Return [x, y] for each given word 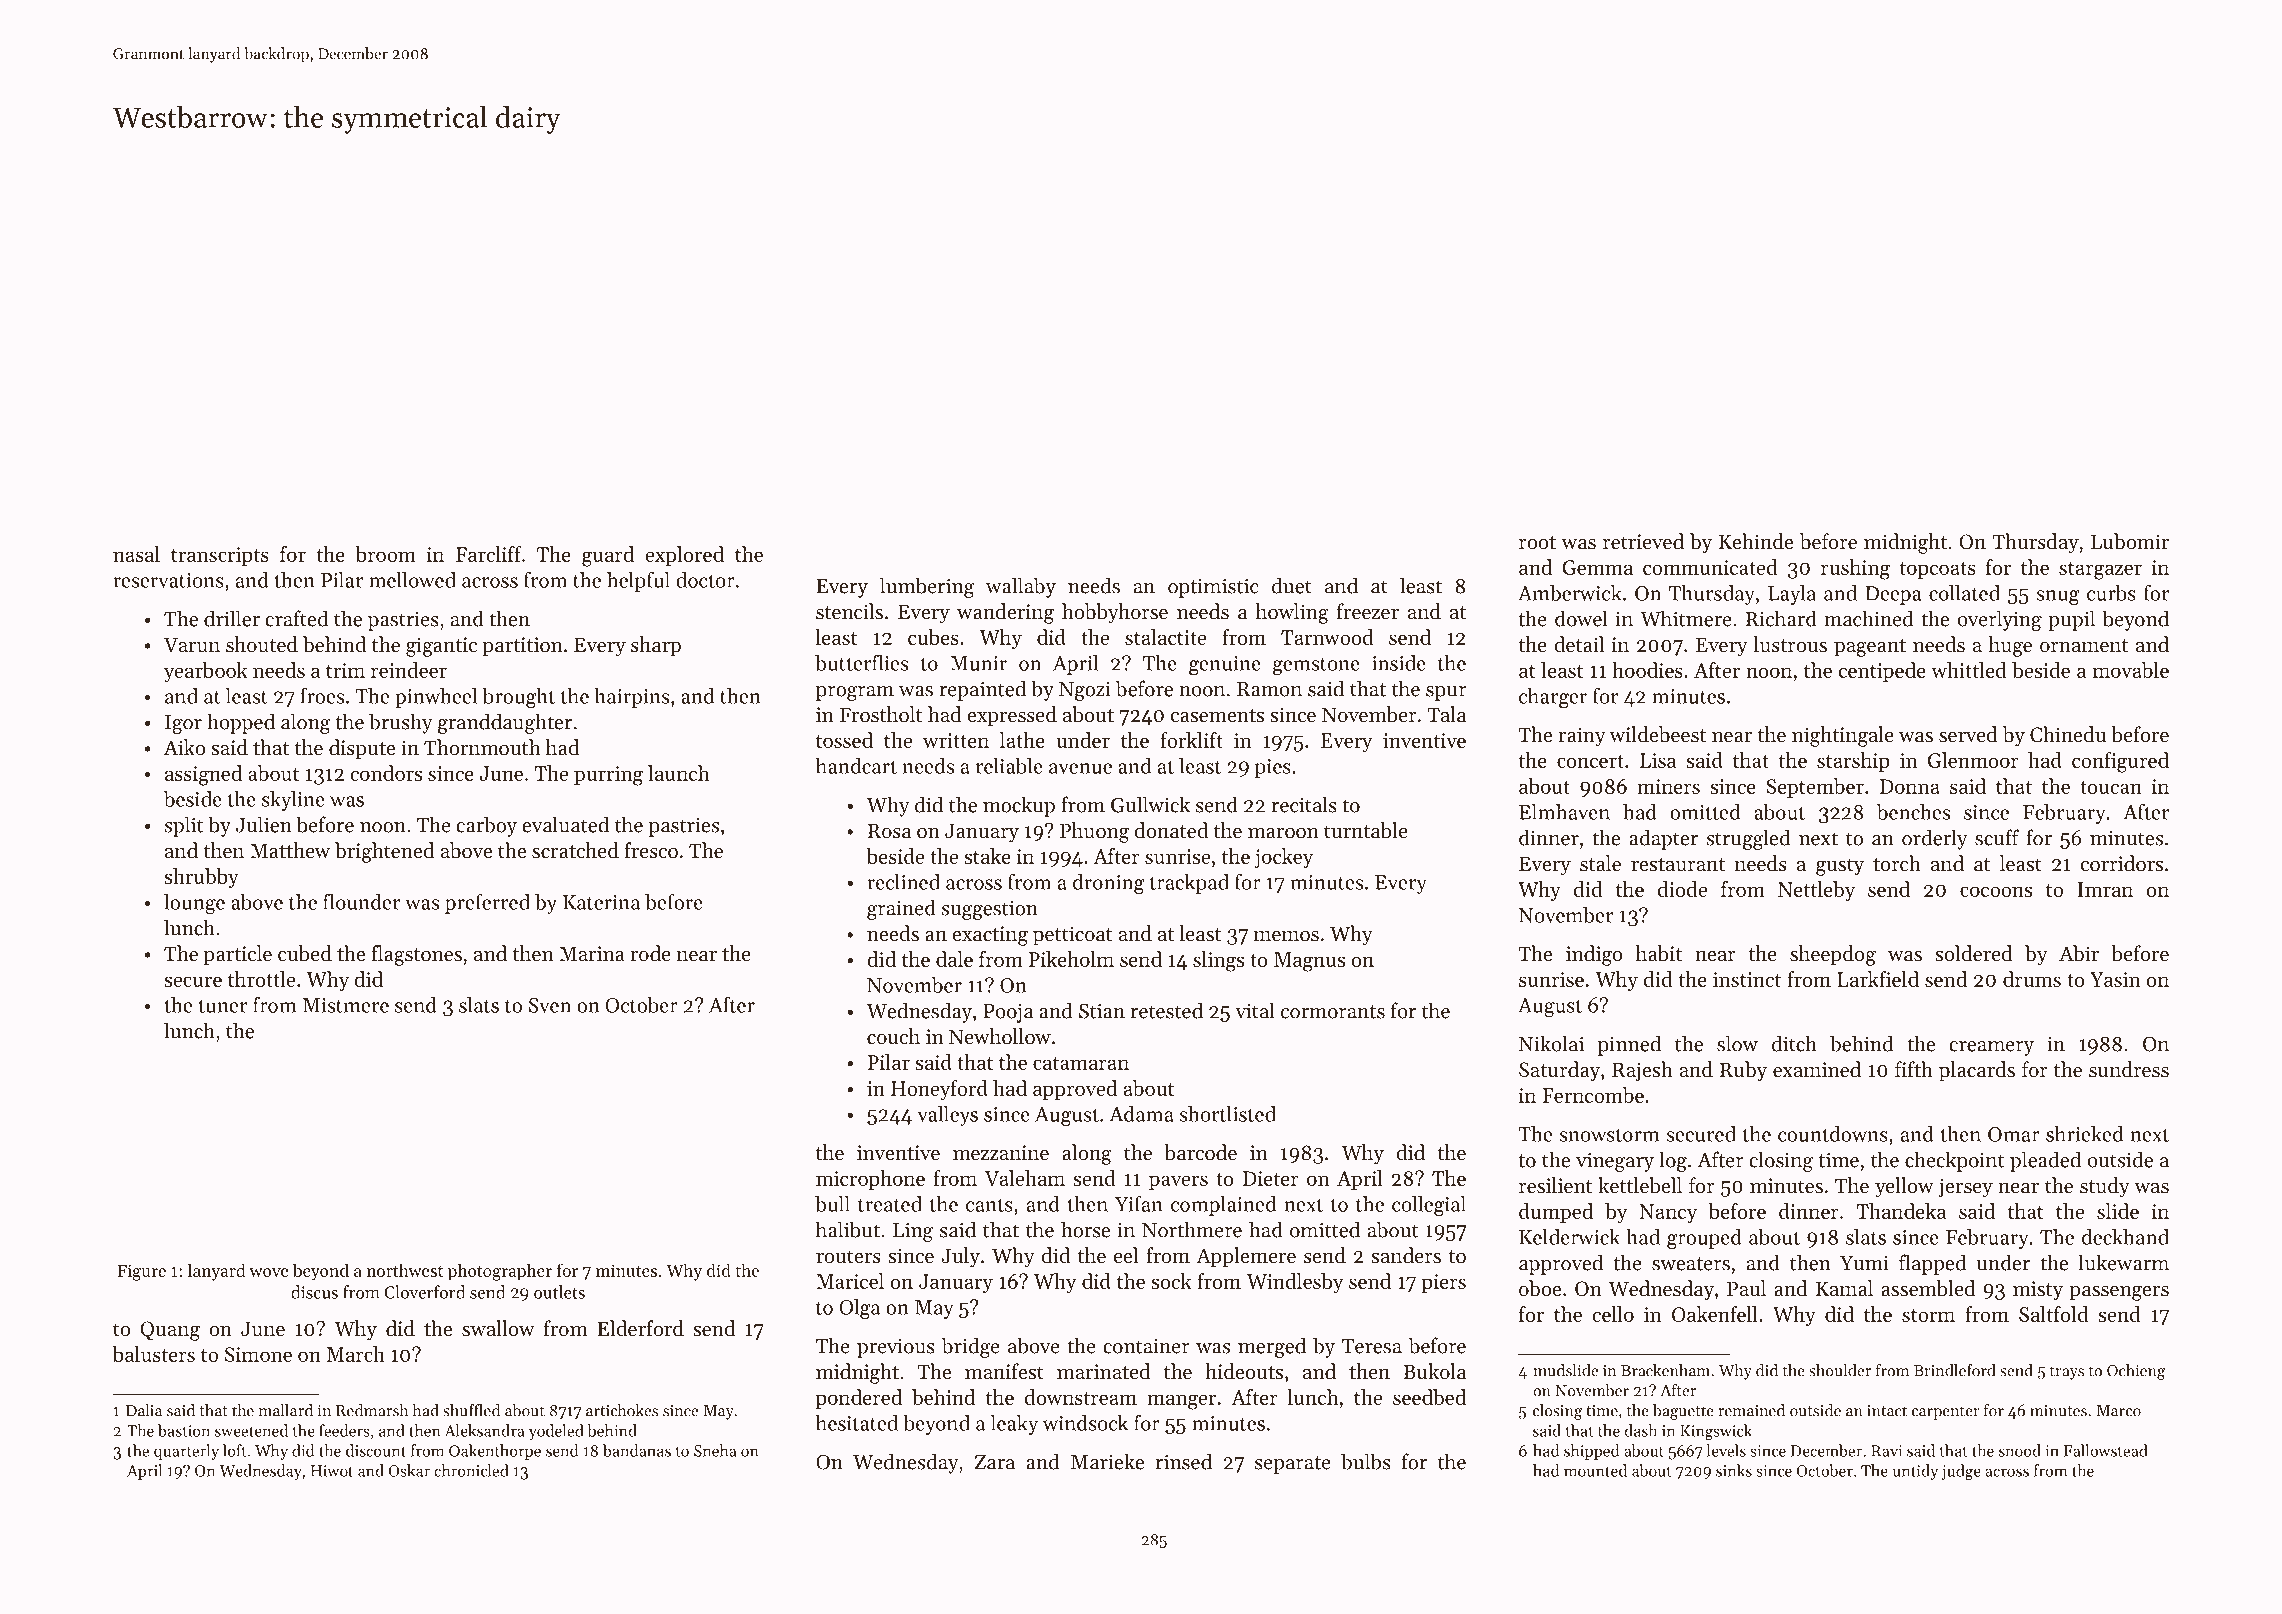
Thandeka [1901, 1211]
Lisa [1658, 760]
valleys [947, 1116]
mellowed [412, 580]
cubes [933, 637]
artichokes [622, 1410]
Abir [2079, 953]
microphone [870, 1180]
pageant [1870, 648]
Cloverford [425, 1292]
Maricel [850, 1281]
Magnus [1309, 962]
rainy [1582, 737]
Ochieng [2136, 1372]
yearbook [206, 672]
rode [650, 953]
